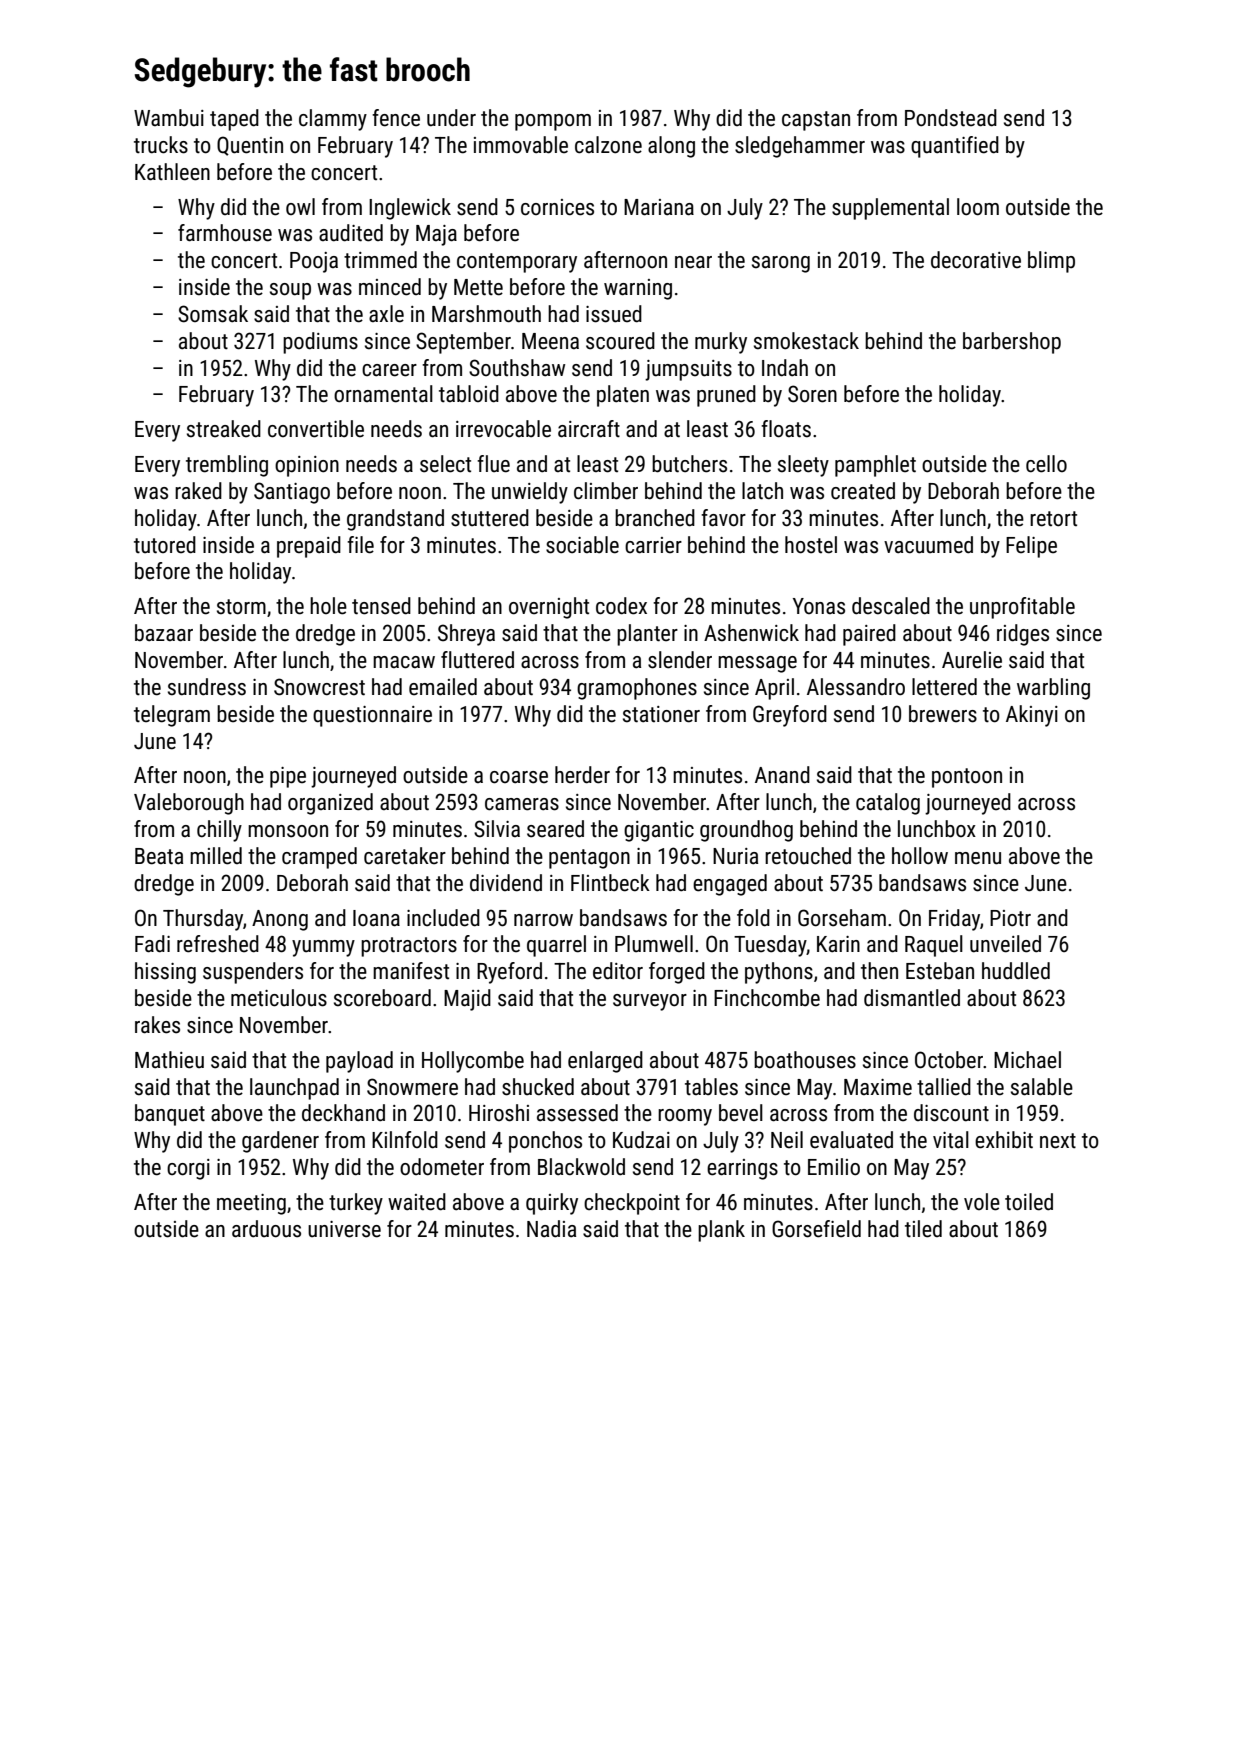 This screenshot has height=1751, width=1238. What do you see at coordinates (172, 716) in the screenshot?
I see `telegram` at bounding box center [172, 716].
